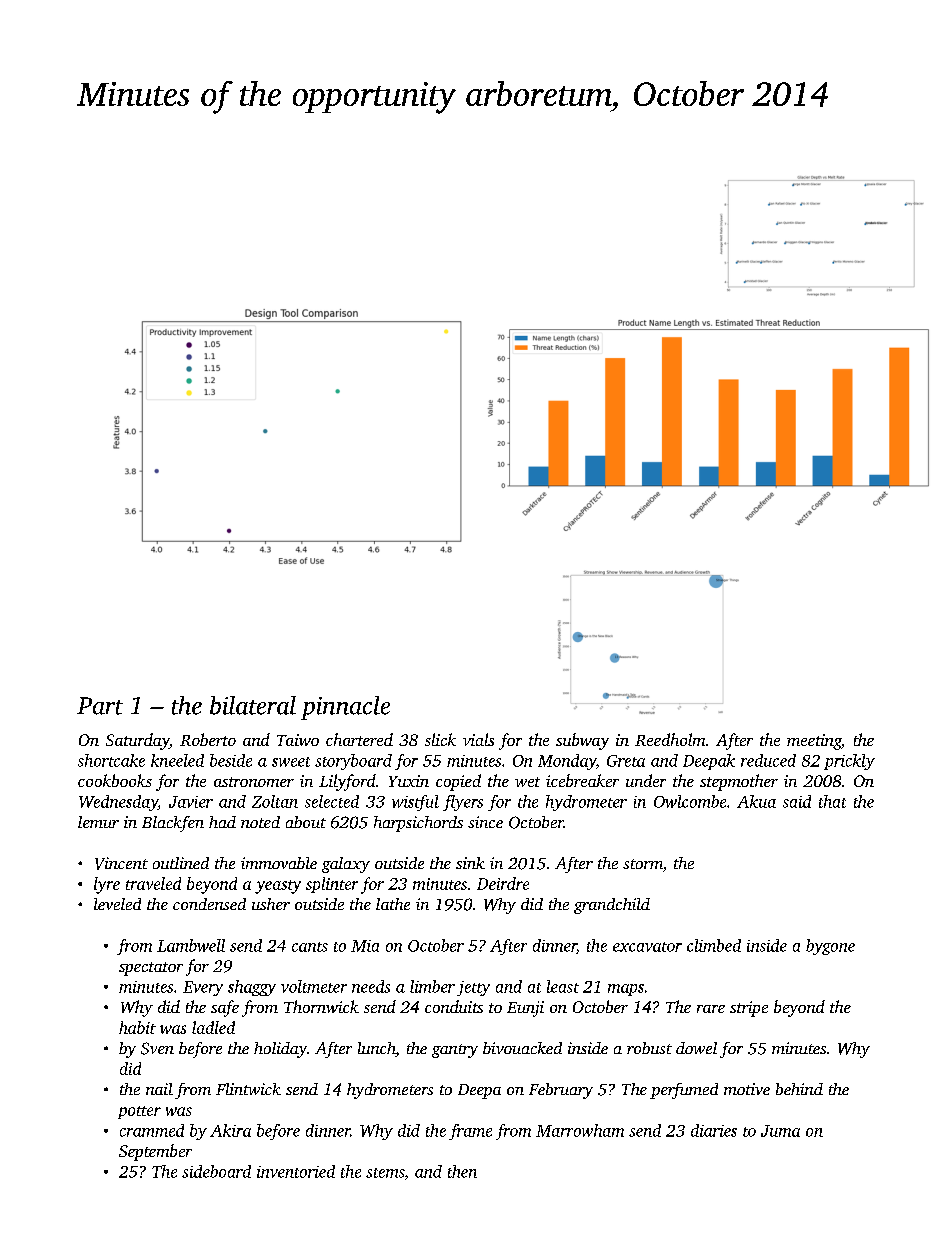 This screenshot has width=952, height=1233. What do you see at coordinates (216, 1171) in the screenshot?
I see `sideboard` at bounding box center [216, 1171].
